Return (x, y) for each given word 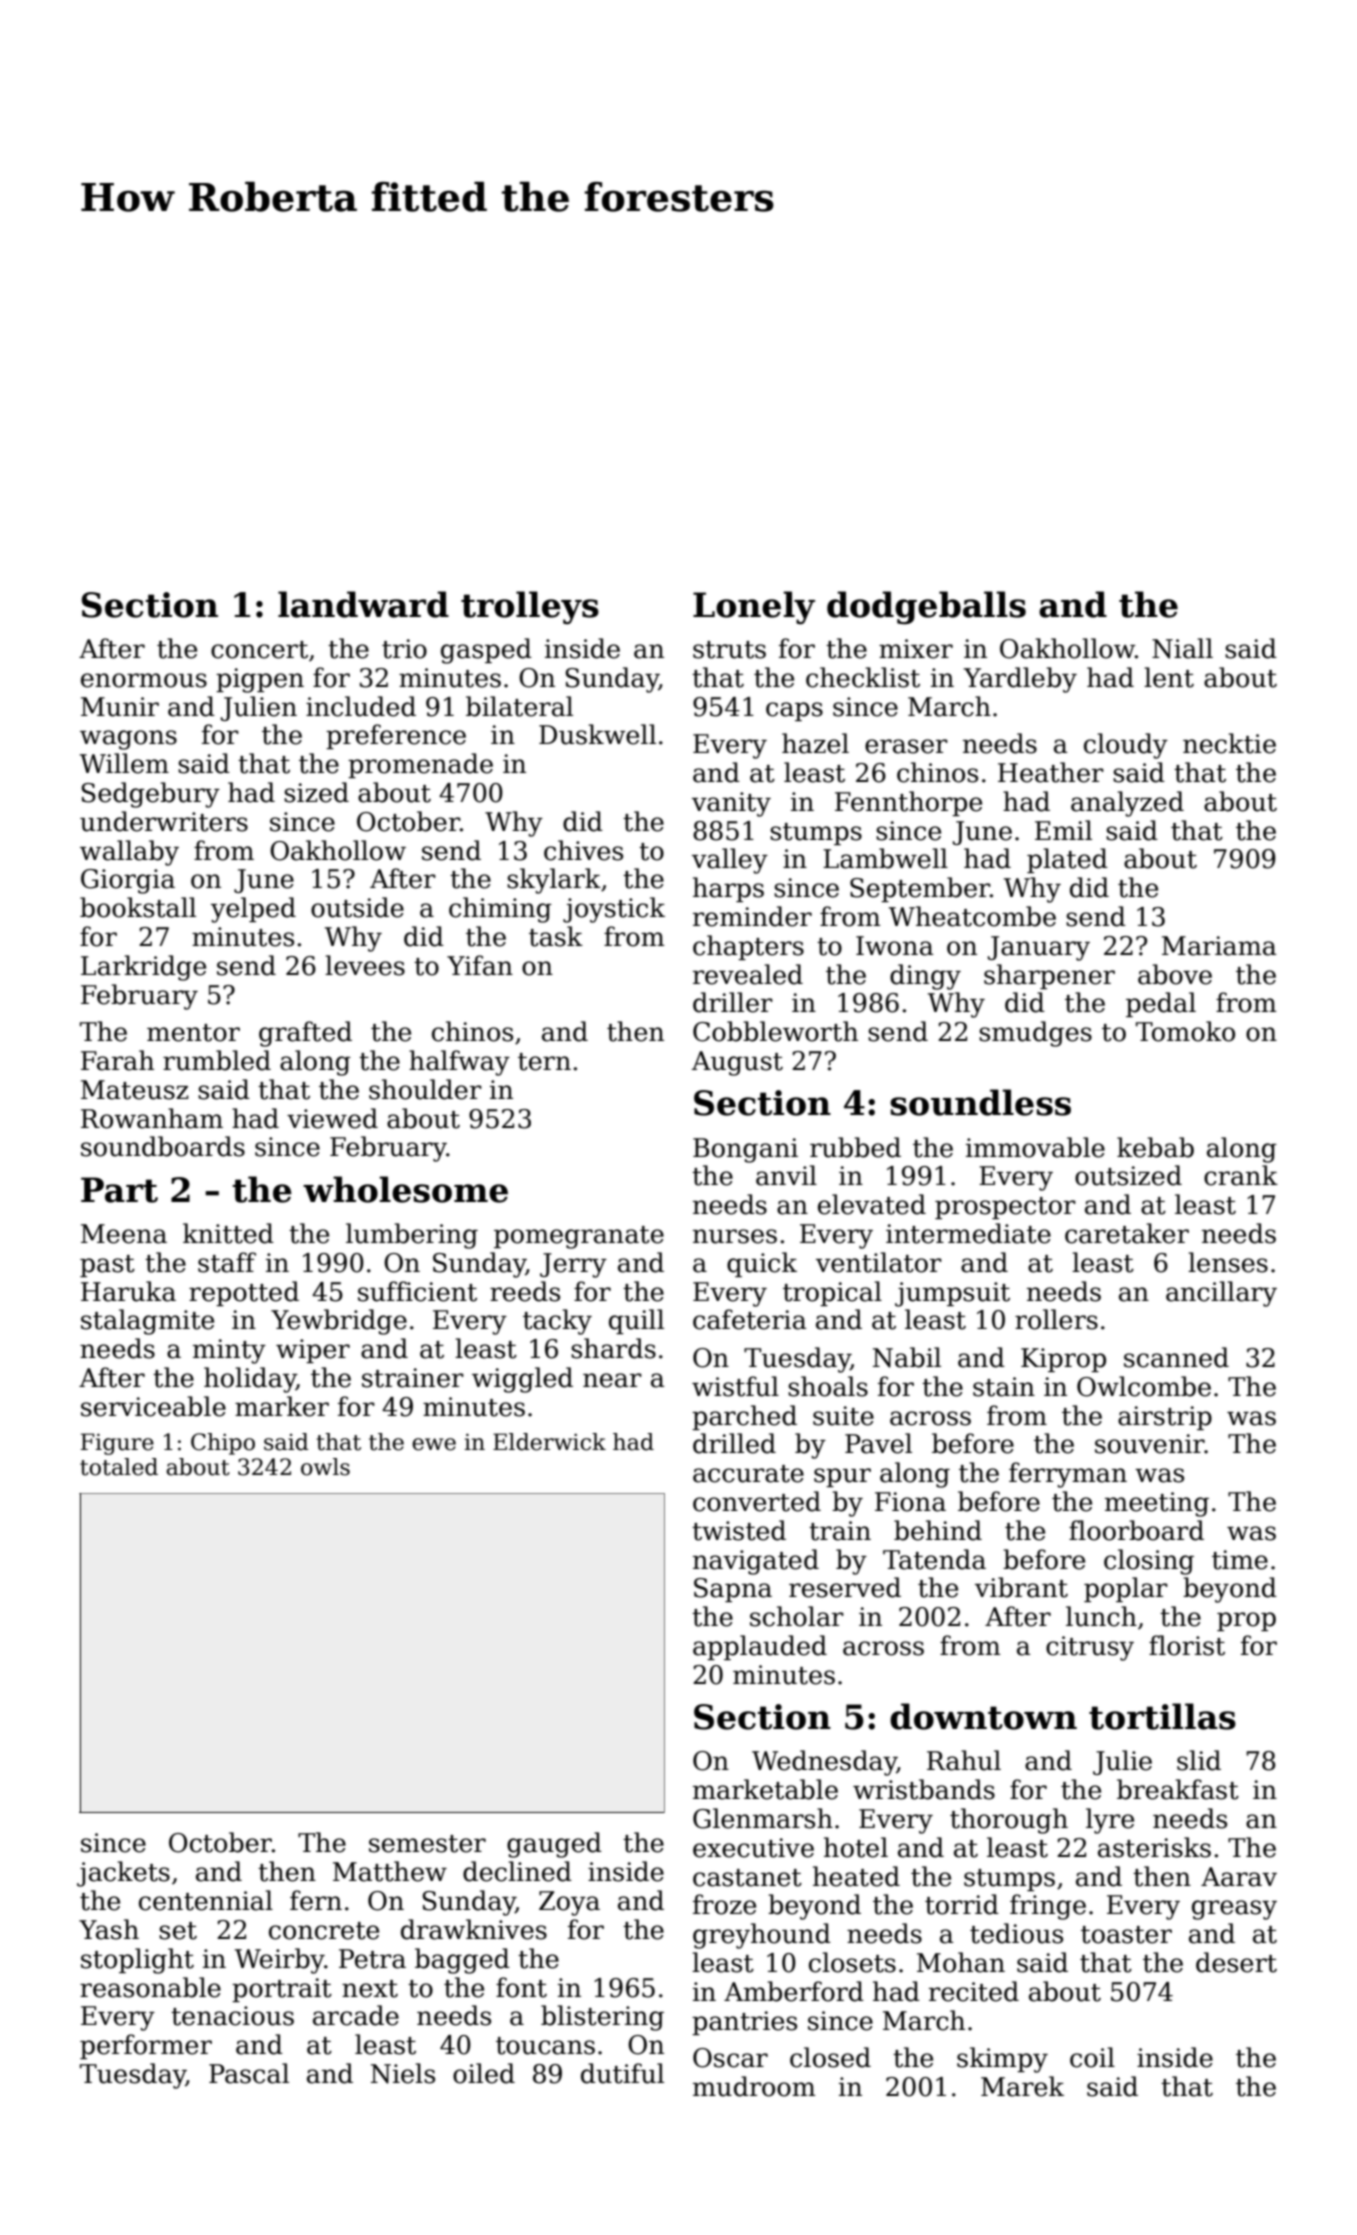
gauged (554, 1845)
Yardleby (1020, 680)
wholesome (405, 1189)
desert (1236, 1962)
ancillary (1221, 1294)
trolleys (530, 608)
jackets (123, 1874)
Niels (403, 2073)
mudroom (754, 2086)
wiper (313, 1351)
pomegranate (579, 1237)
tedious (1016, 1933)
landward (363, 604)
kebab (1155, 1147)
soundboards (163, 1146)
